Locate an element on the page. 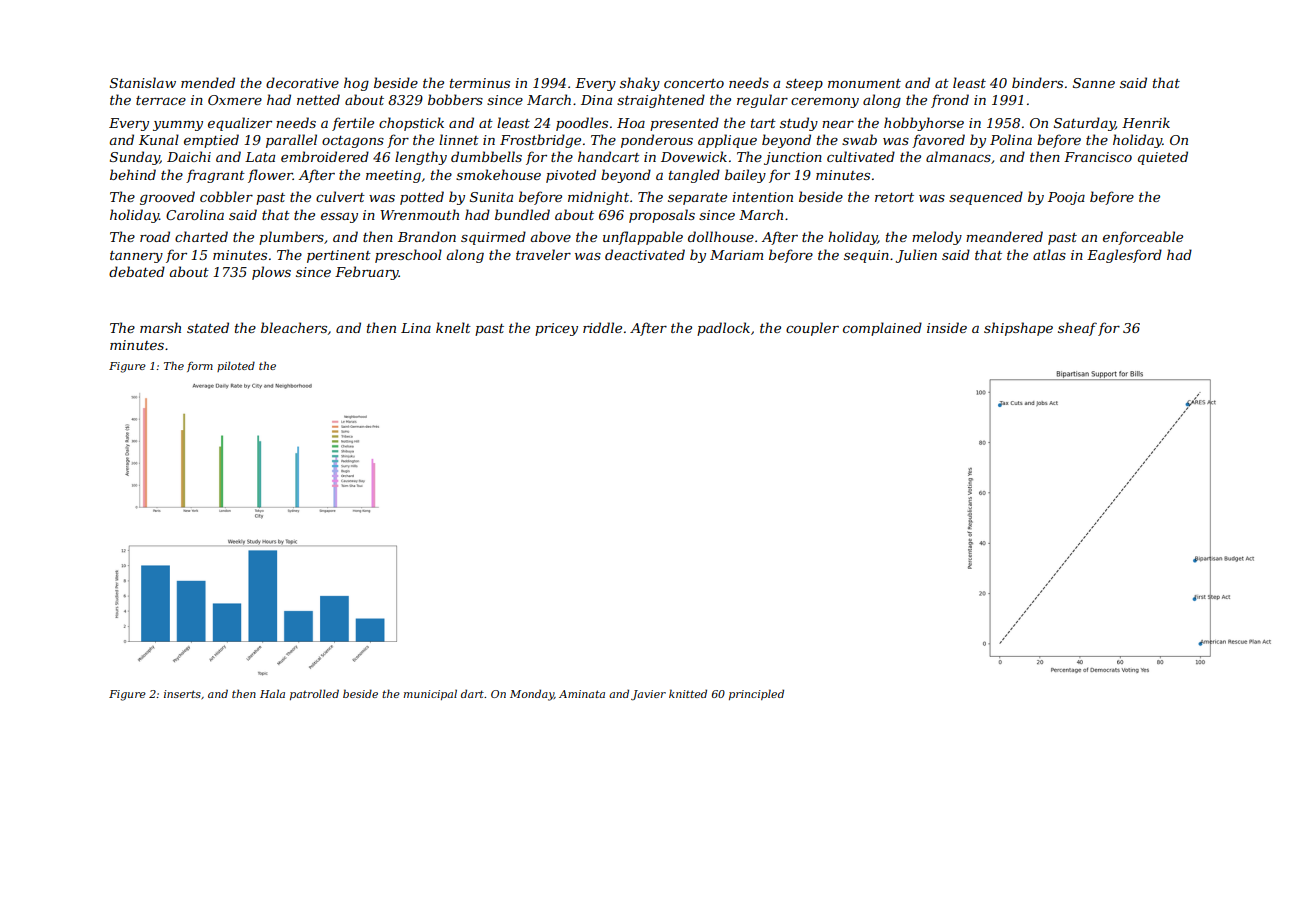 This image has height=924, width=1308. road is located at coordinates (155, 236).
